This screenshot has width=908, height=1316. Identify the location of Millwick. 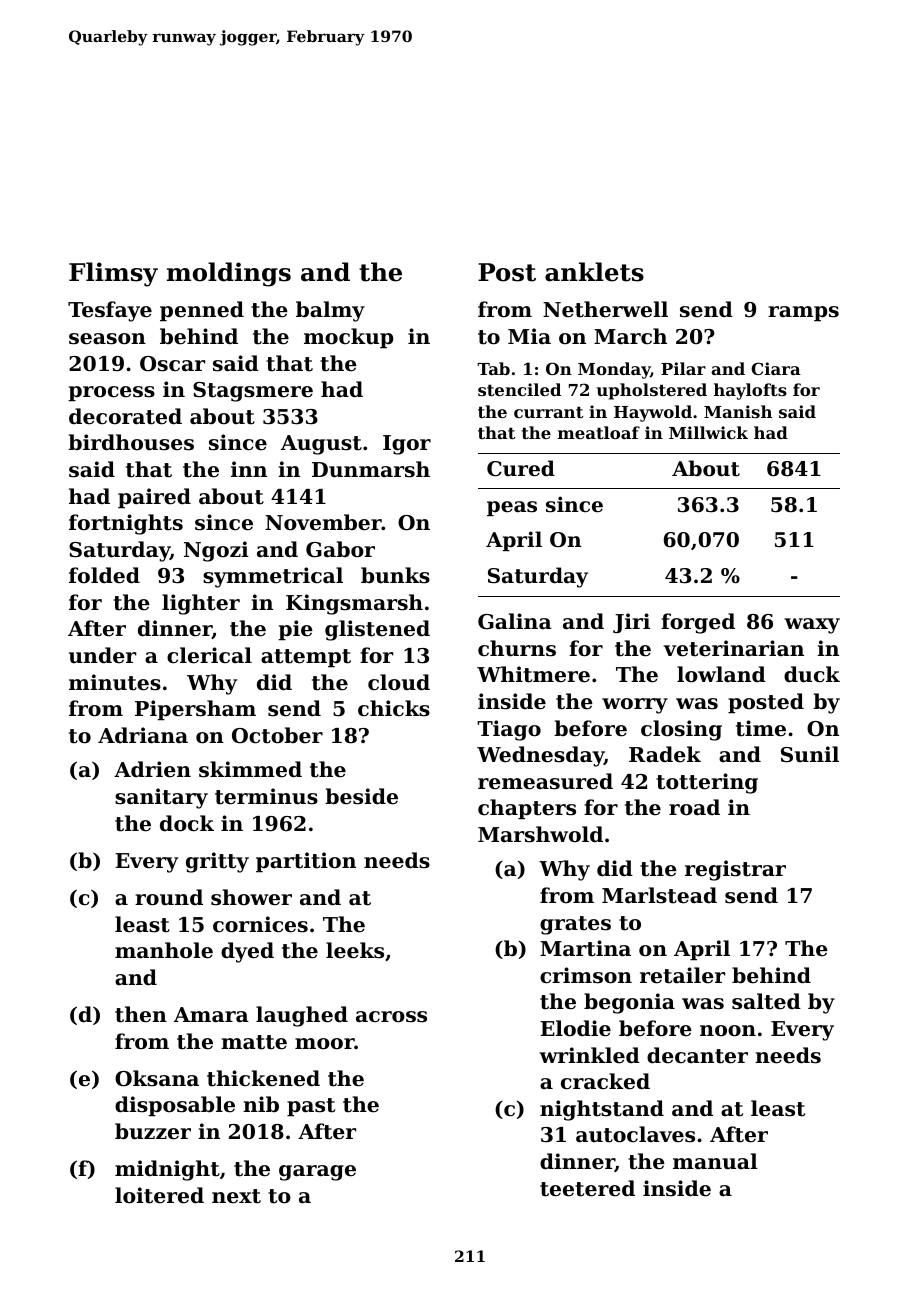
(708, 432).
